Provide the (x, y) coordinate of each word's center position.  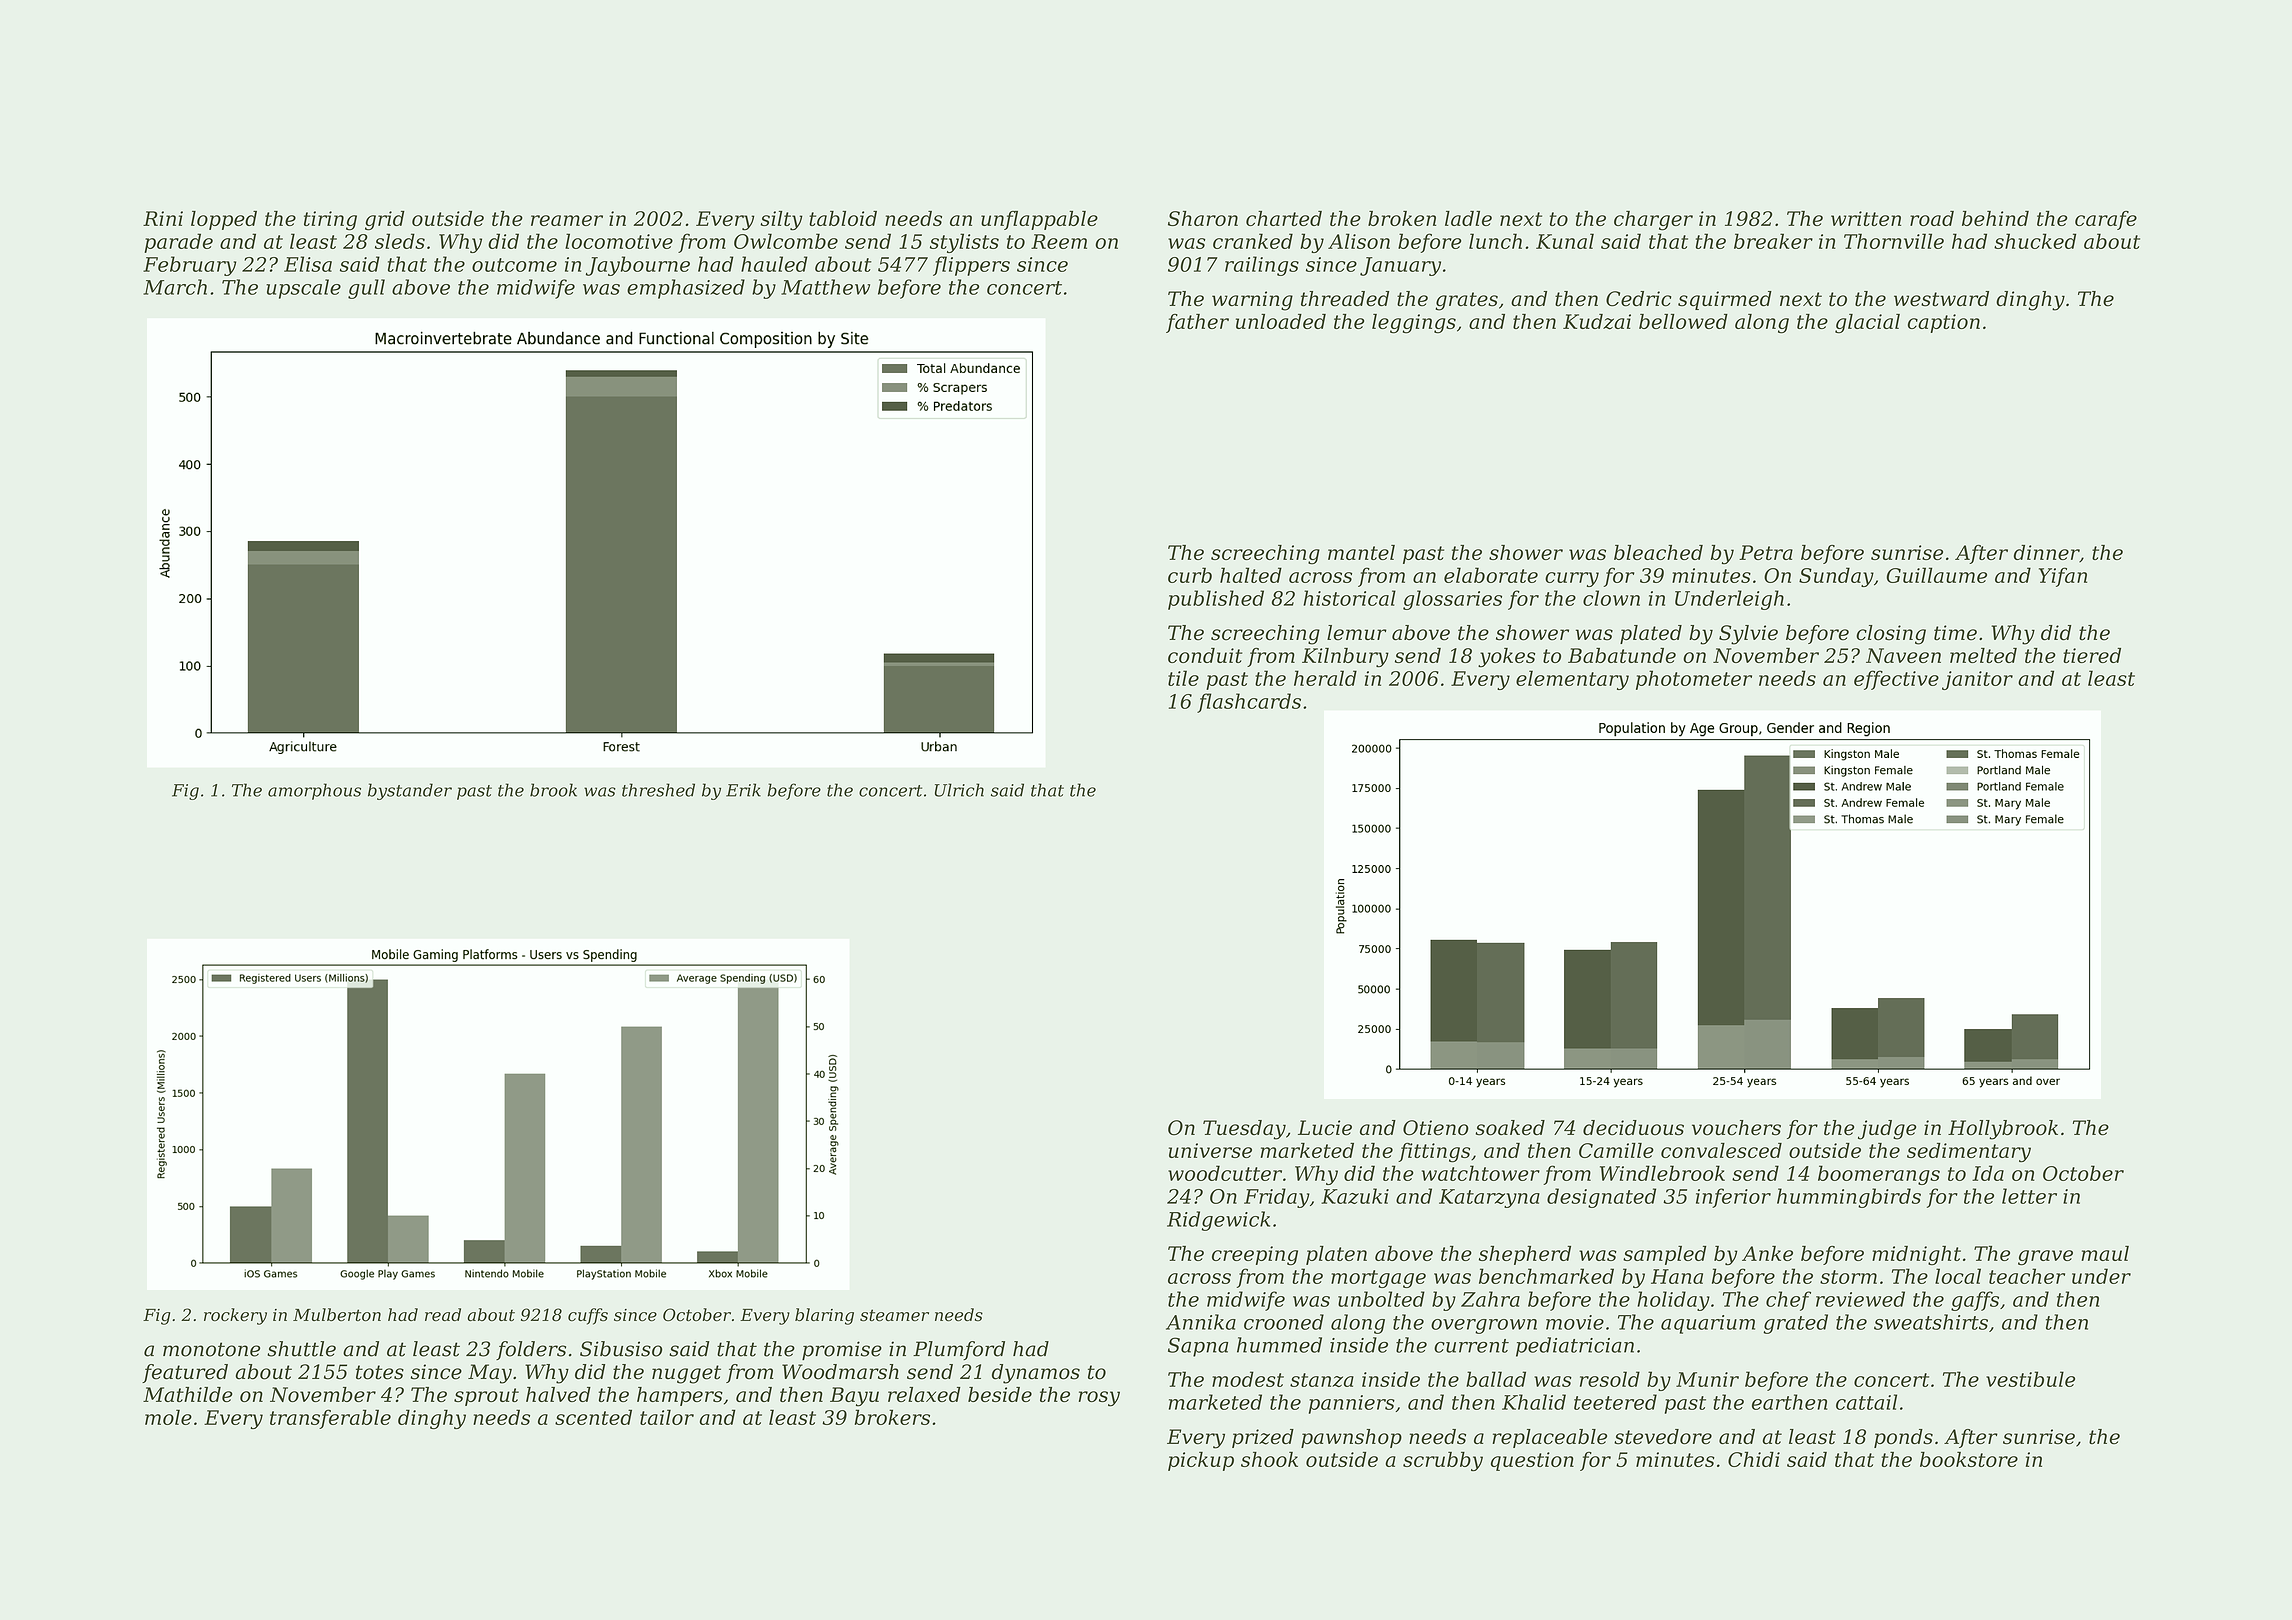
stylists (964, 243)
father (1197, 323)
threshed (658, 790)
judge (1887, 1130)
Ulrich (959, 790)
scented (593, 1417)
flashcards (1249, 703)
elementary (1572, 680)
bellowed (1683, 321)
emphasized (686, 289)
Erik (743, 790)
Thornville (1894, 241)
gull (366, 289)
